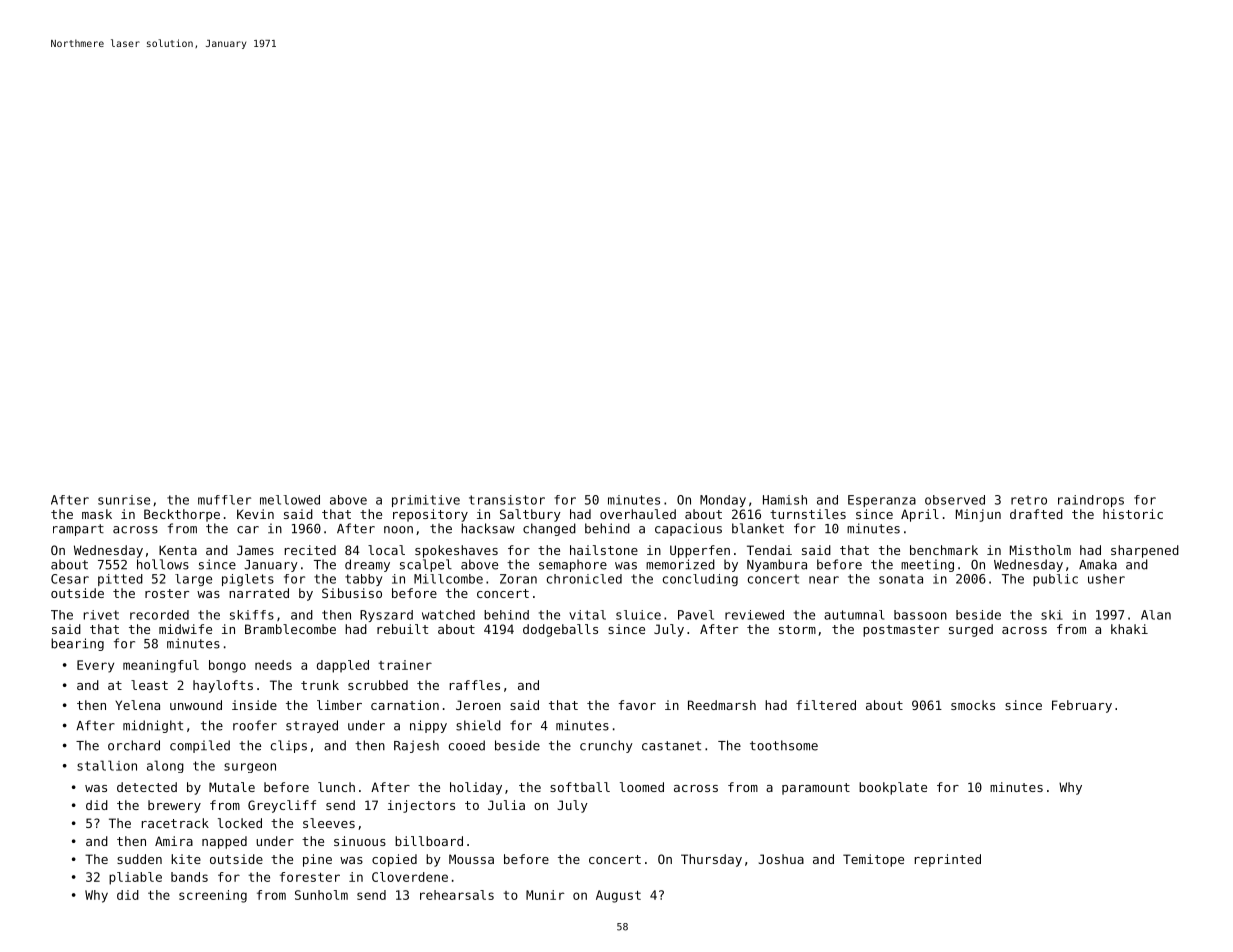  What do you see at coordinates (642, 787) in the document?
I see `loomed` at bounding box center [642, 787].
